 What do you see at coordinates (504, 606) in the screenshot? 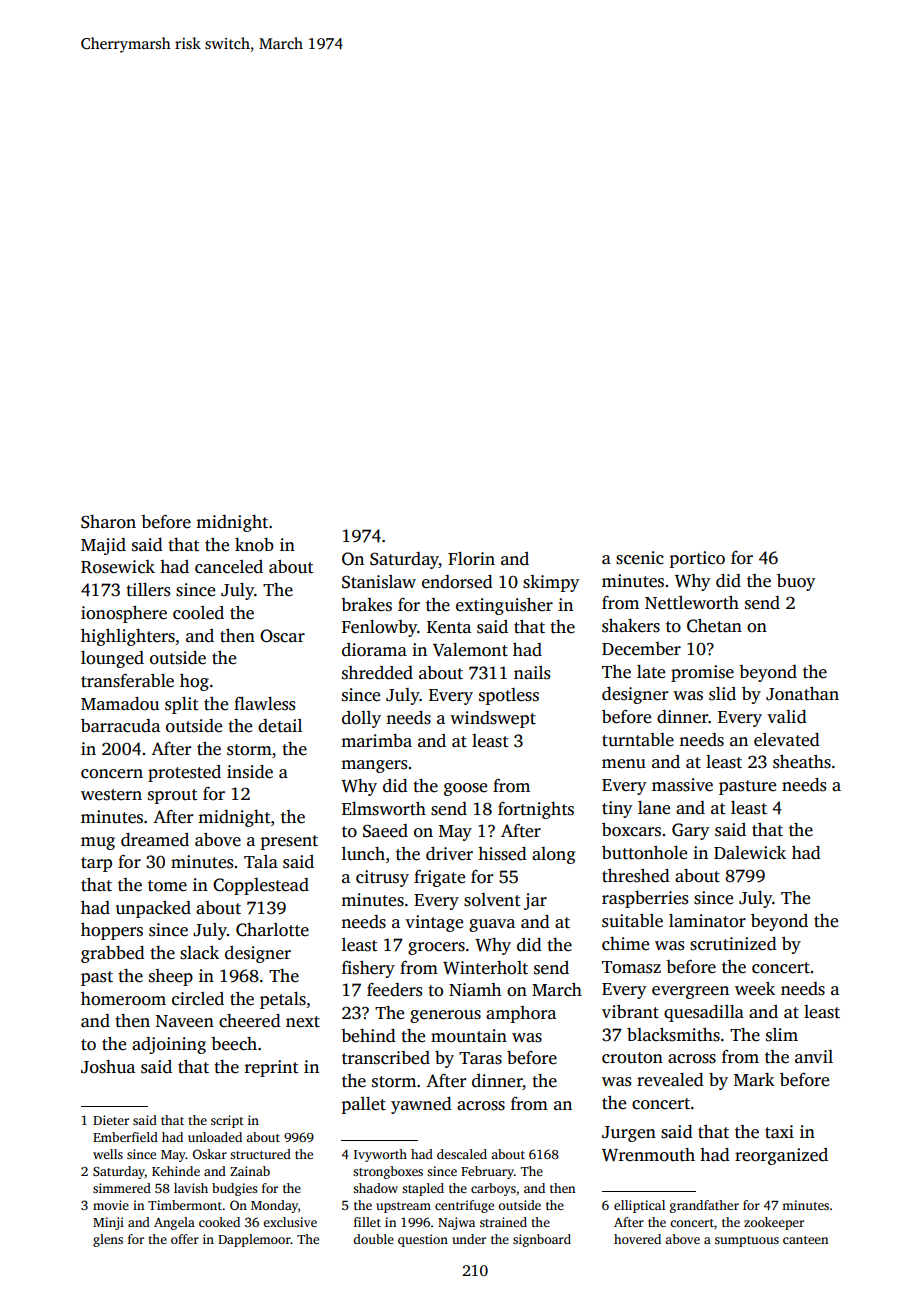
I see `extinguisher` at bounding box center [504, 606].
